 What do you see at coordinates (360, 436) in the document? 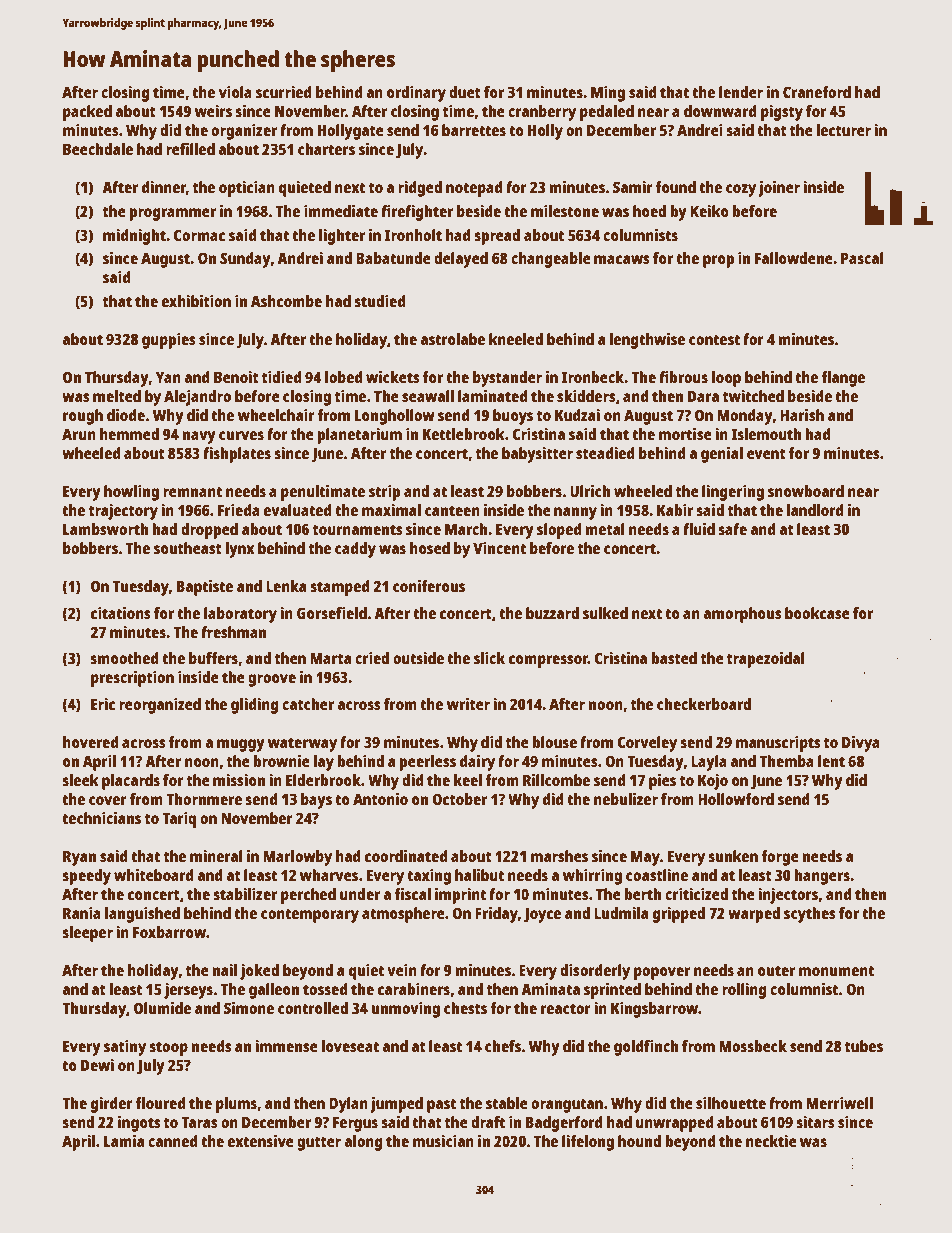
I see `planetarium` at bounding box center [360, 436].
